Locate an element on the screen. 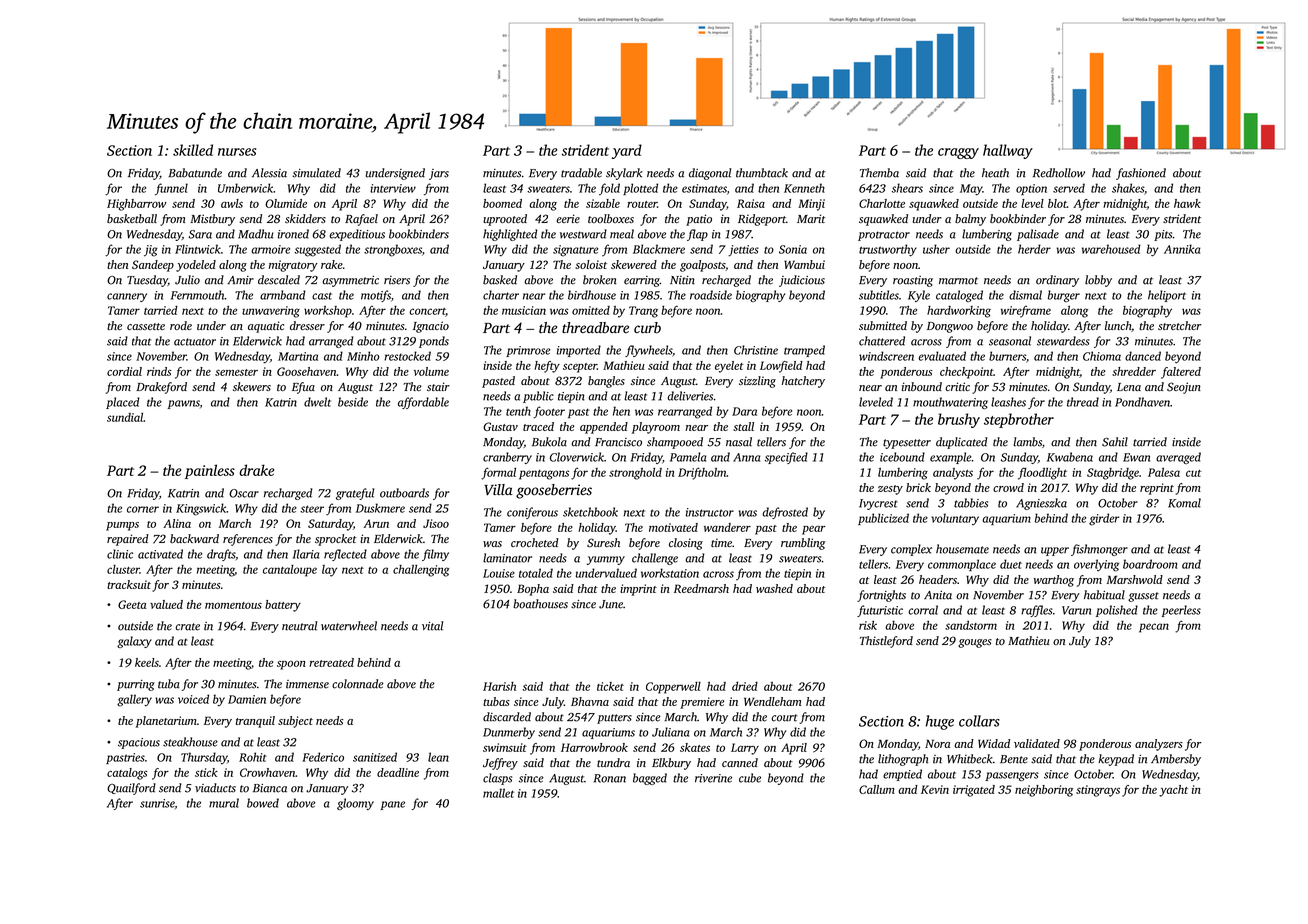  skilled is located at coordinates (193, 150).
